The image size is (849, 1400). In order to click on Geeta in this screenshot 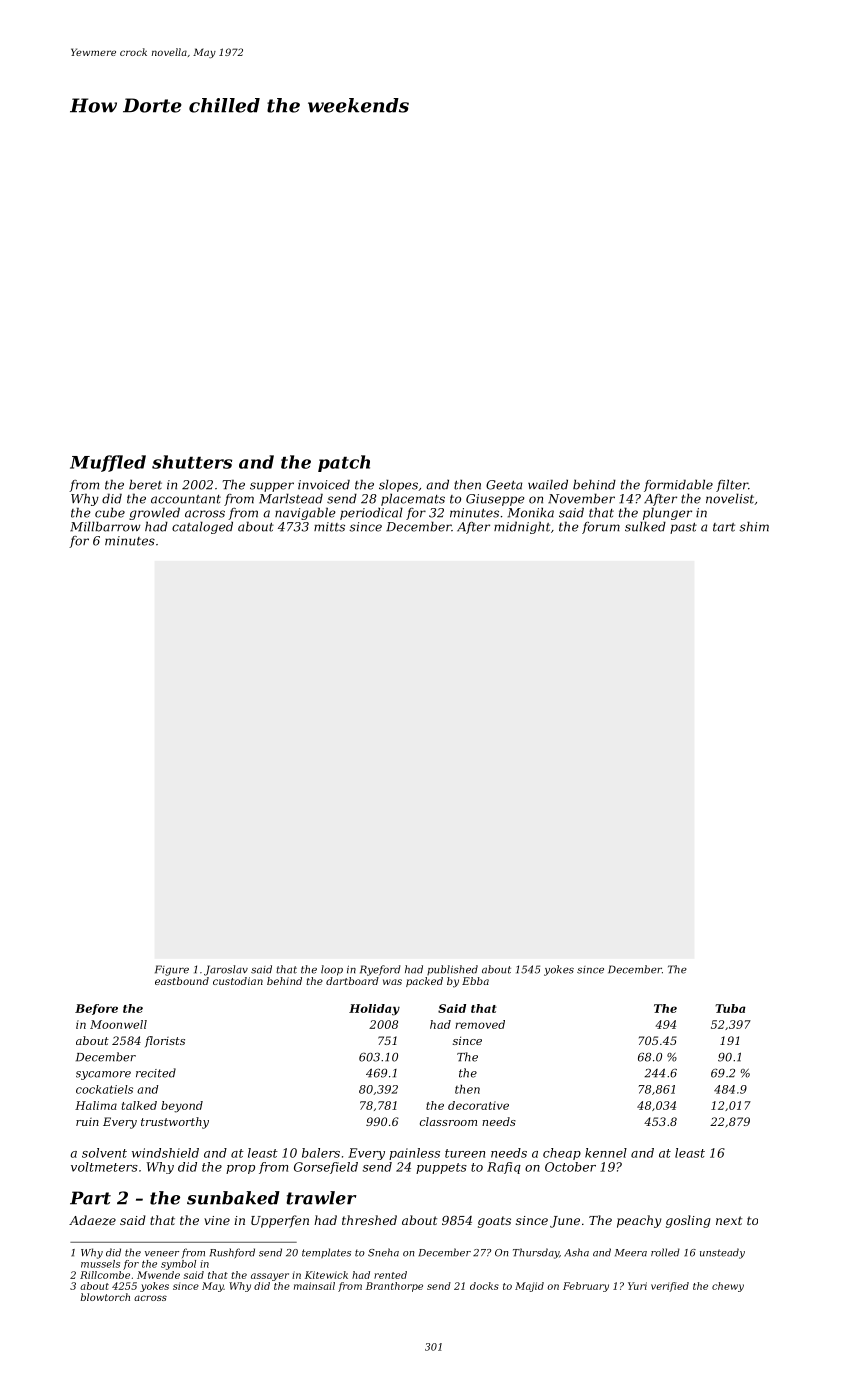, I will do `click(504, 485)`.
